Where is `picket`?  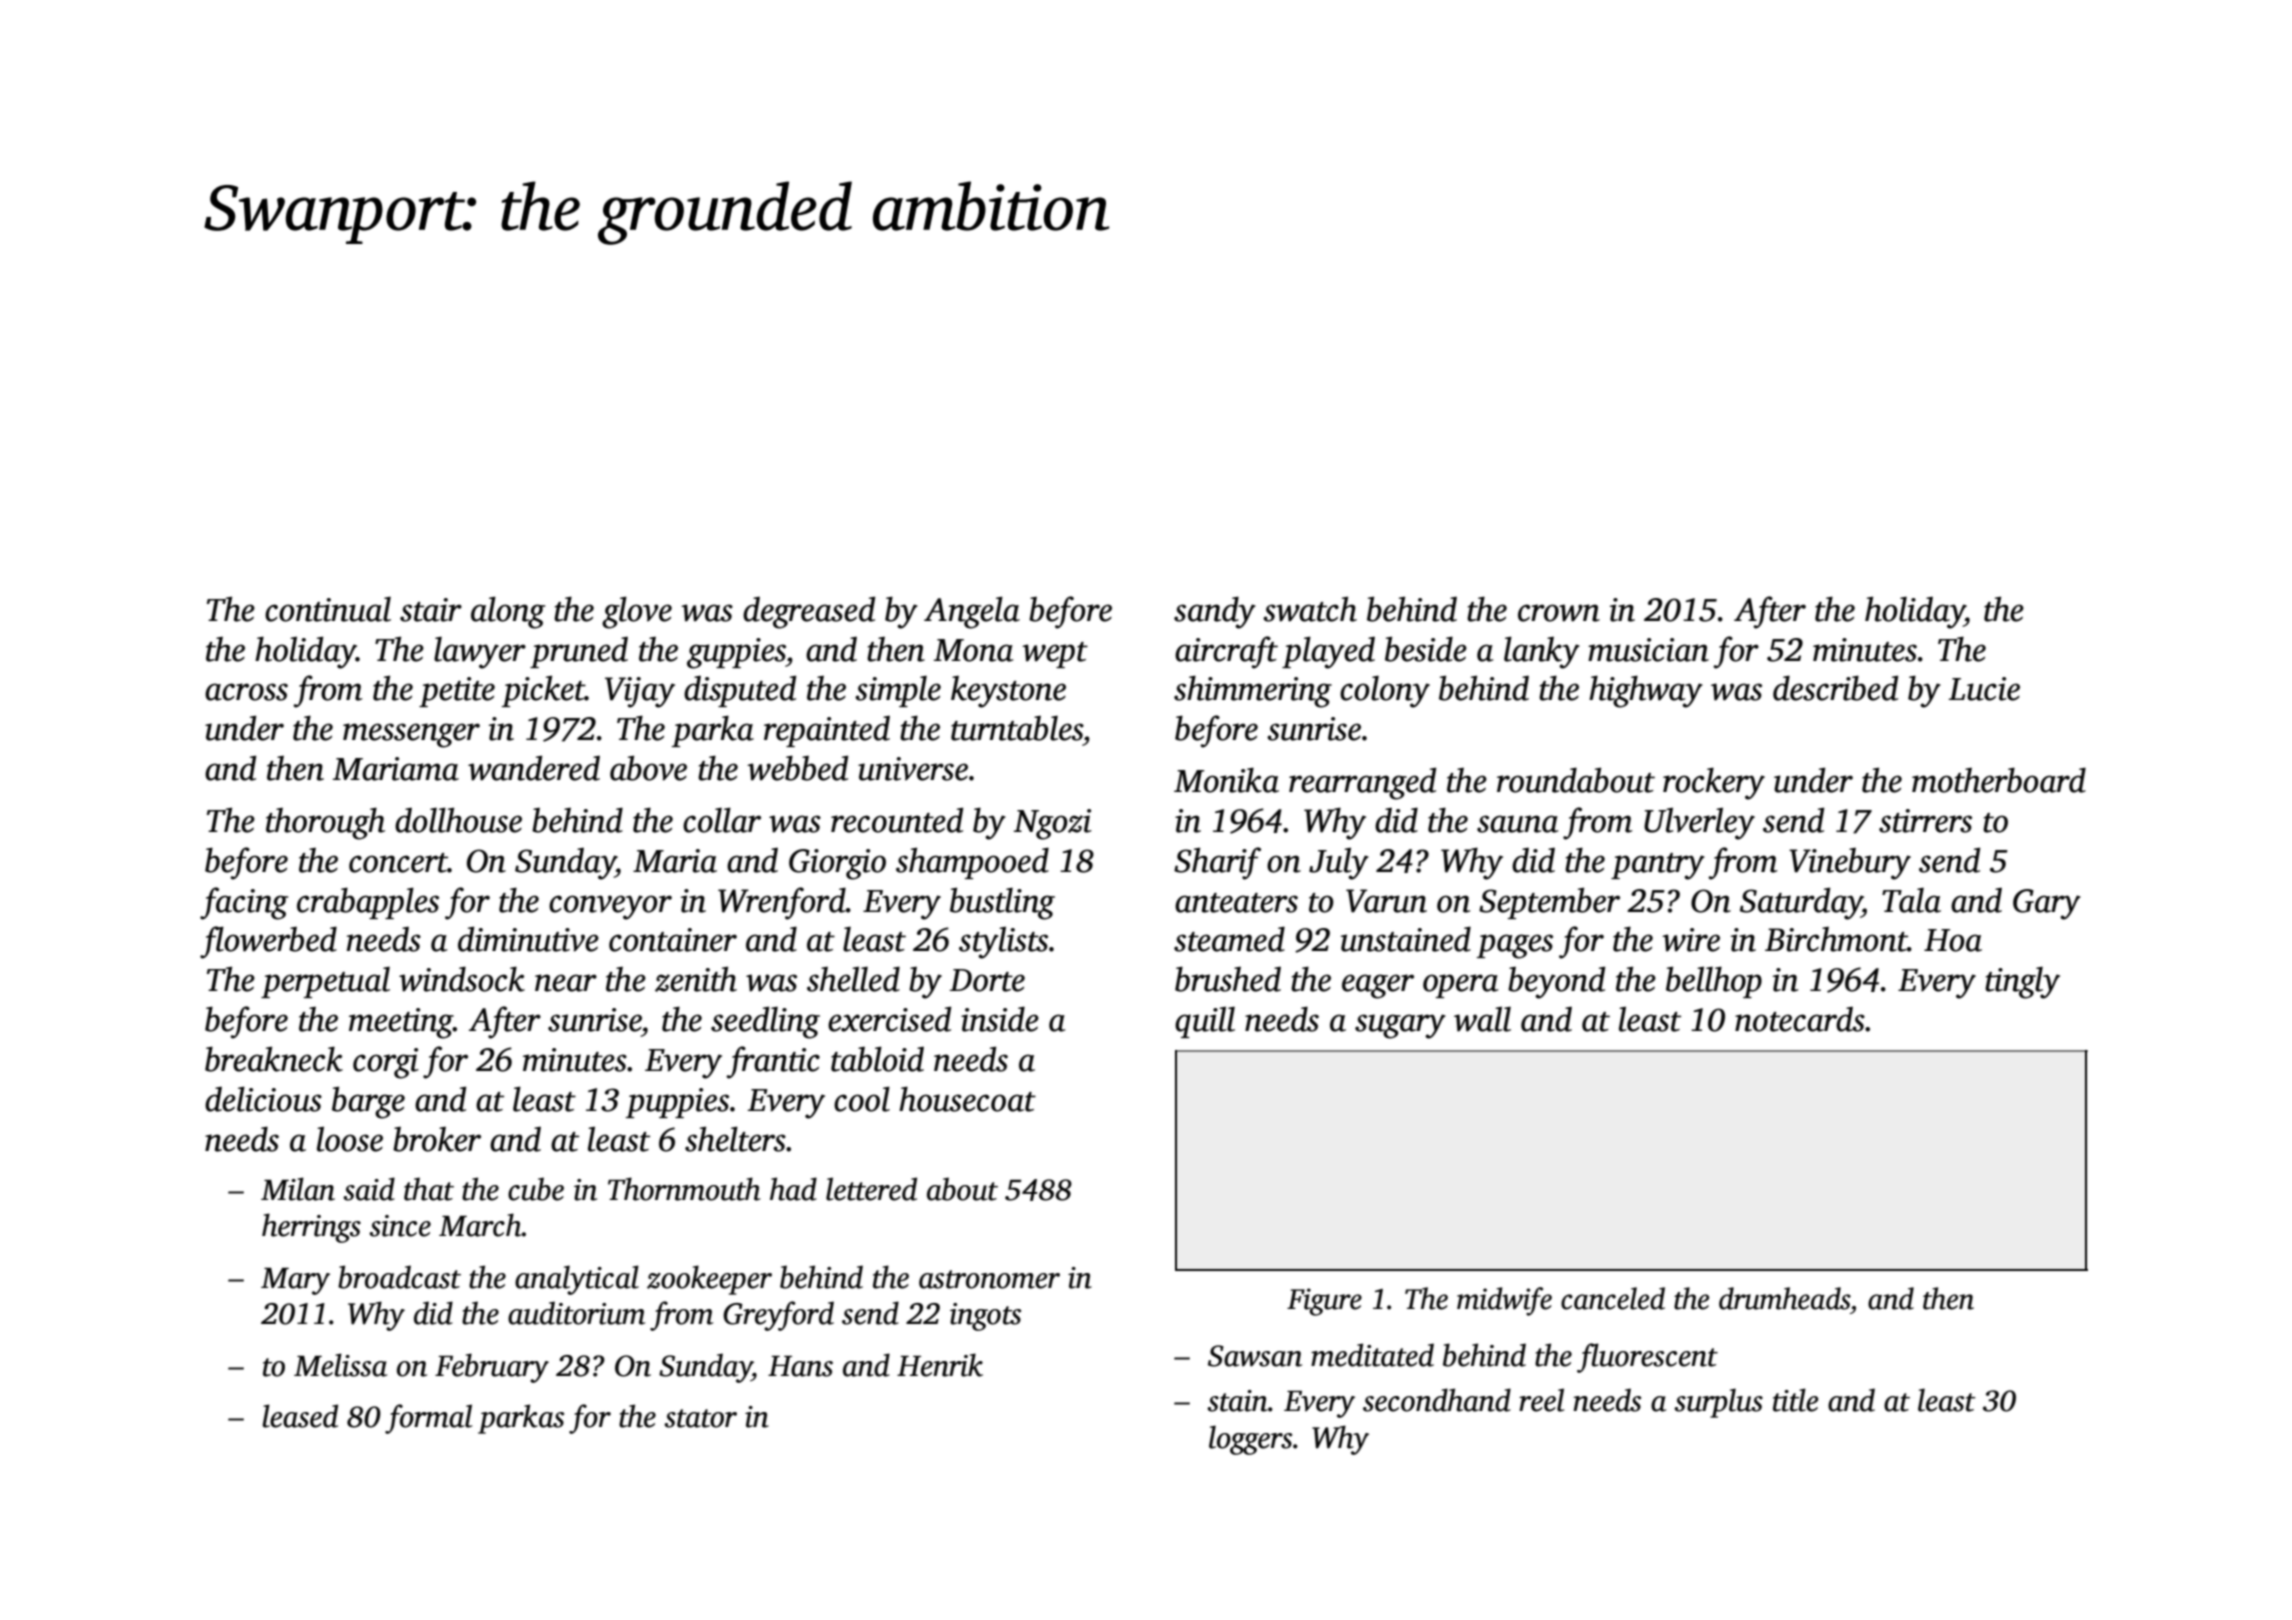 picket is located at coordinates (543, 691).
